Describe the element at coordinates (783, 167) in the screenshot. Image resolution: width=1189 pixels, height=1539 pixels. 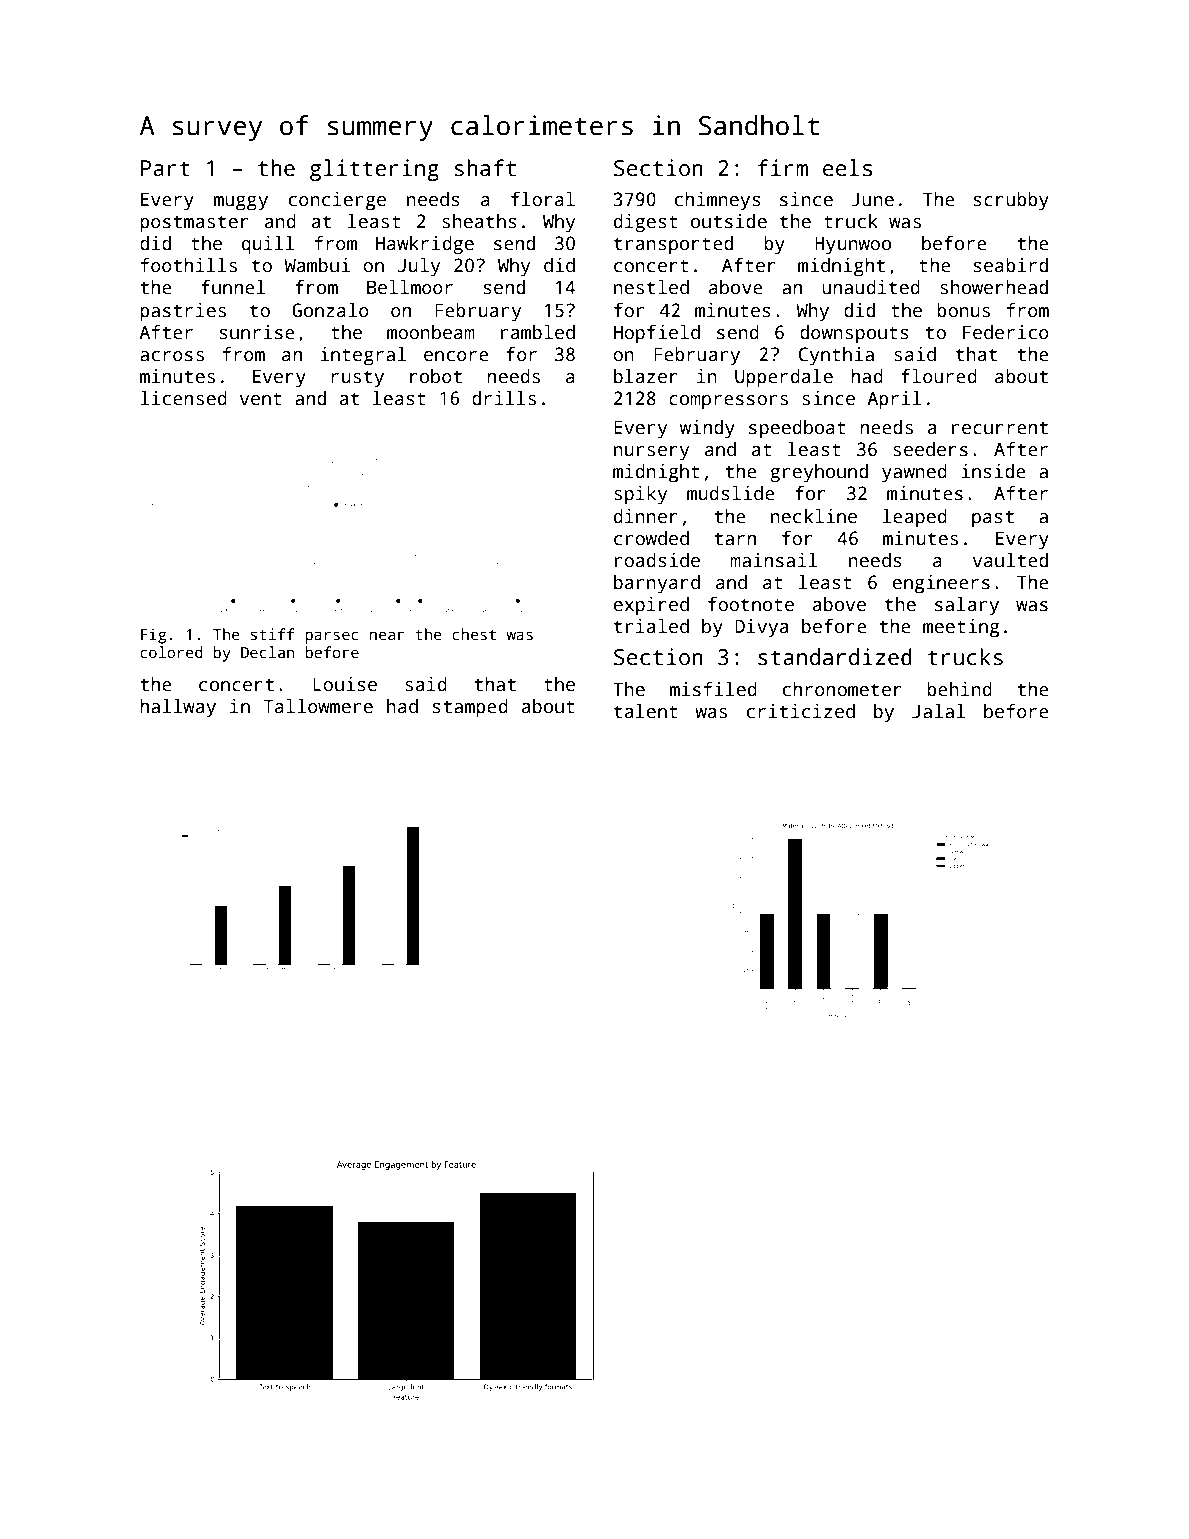
I see `firm` at that location.
